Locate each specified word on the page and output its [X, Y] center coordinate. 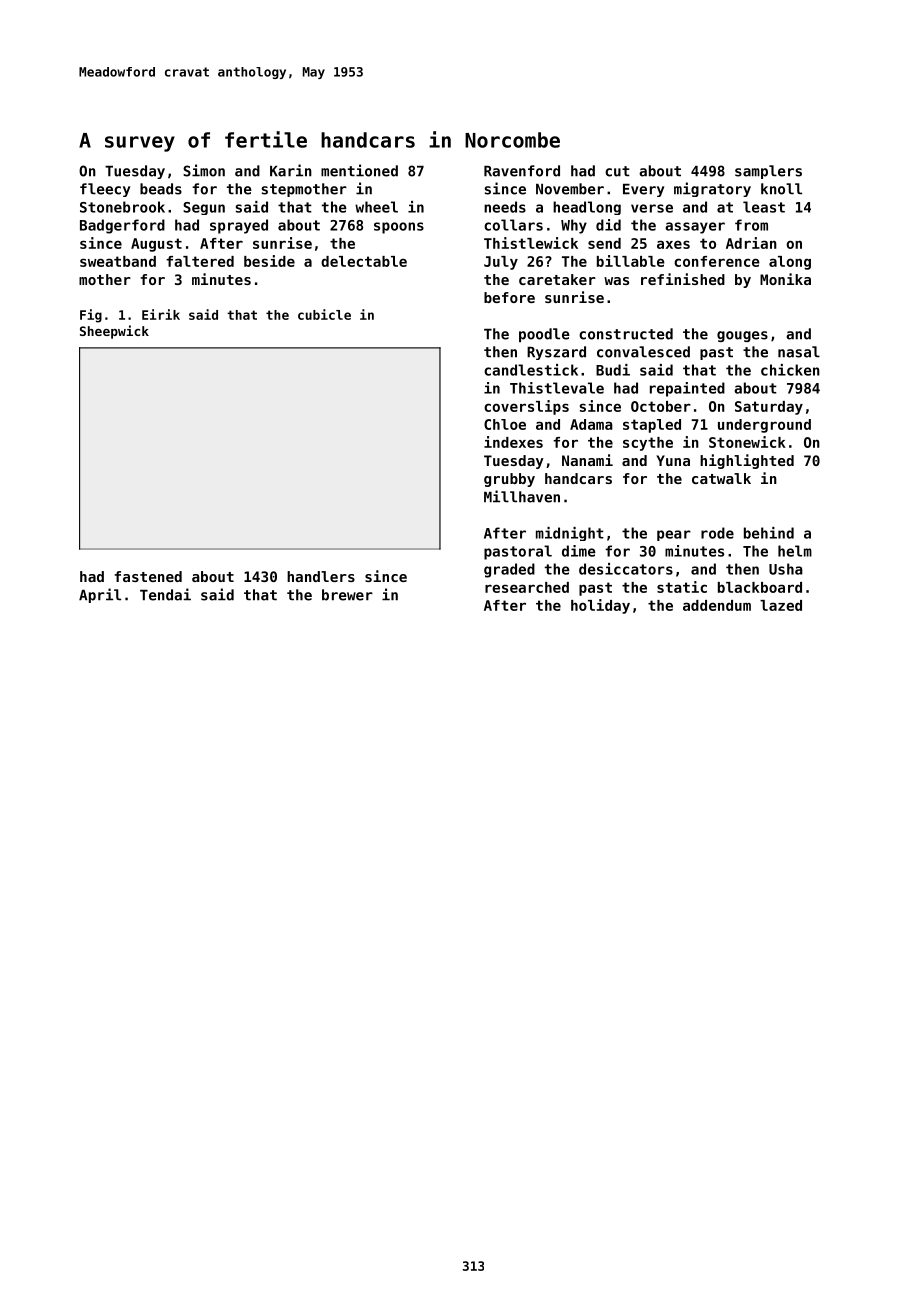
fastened [148, 576]
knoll [781, 189]
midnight [570, 534]
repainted [687, 389]
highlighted [747, 461]
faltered [200, 261]
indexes [513, 442]
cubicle [324, 314]
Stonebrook [122, 207]
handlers [321, 576]
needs [505, 207]
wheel [376, 207]
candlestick [531, 370]
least [764, 207]
